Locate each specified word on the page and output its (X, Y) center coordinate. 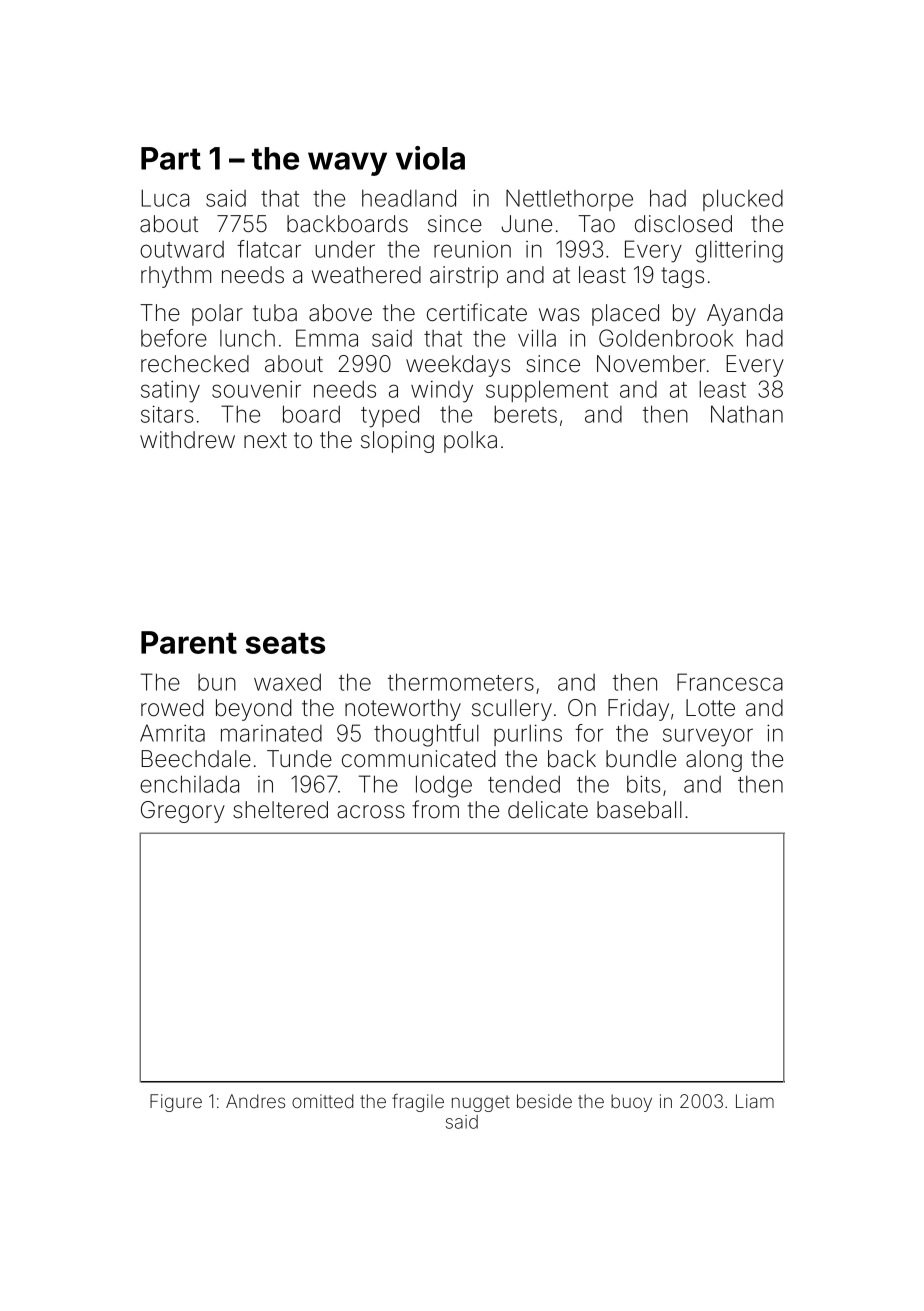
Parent (189, 642)
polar (217, 315)
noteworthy (403, 710)
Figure (176, 1103)
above (340, 313)
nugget (481, 1103)
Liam (755, 1101)
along (714, 761)
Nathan (747, 414)
